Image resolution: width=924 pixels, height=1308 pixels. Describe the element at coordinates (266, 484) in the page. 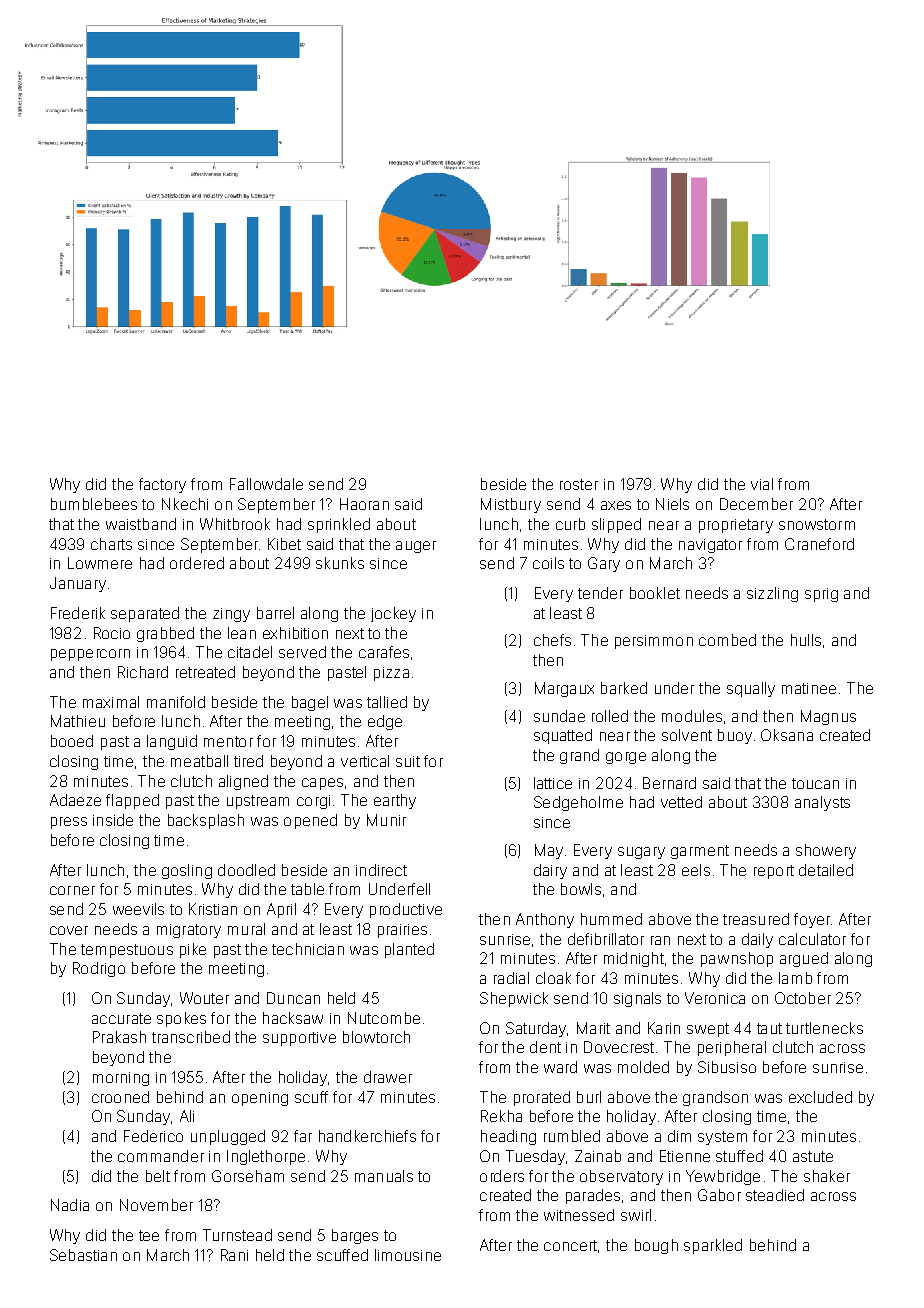

I see `Fallowdale` at that location.
